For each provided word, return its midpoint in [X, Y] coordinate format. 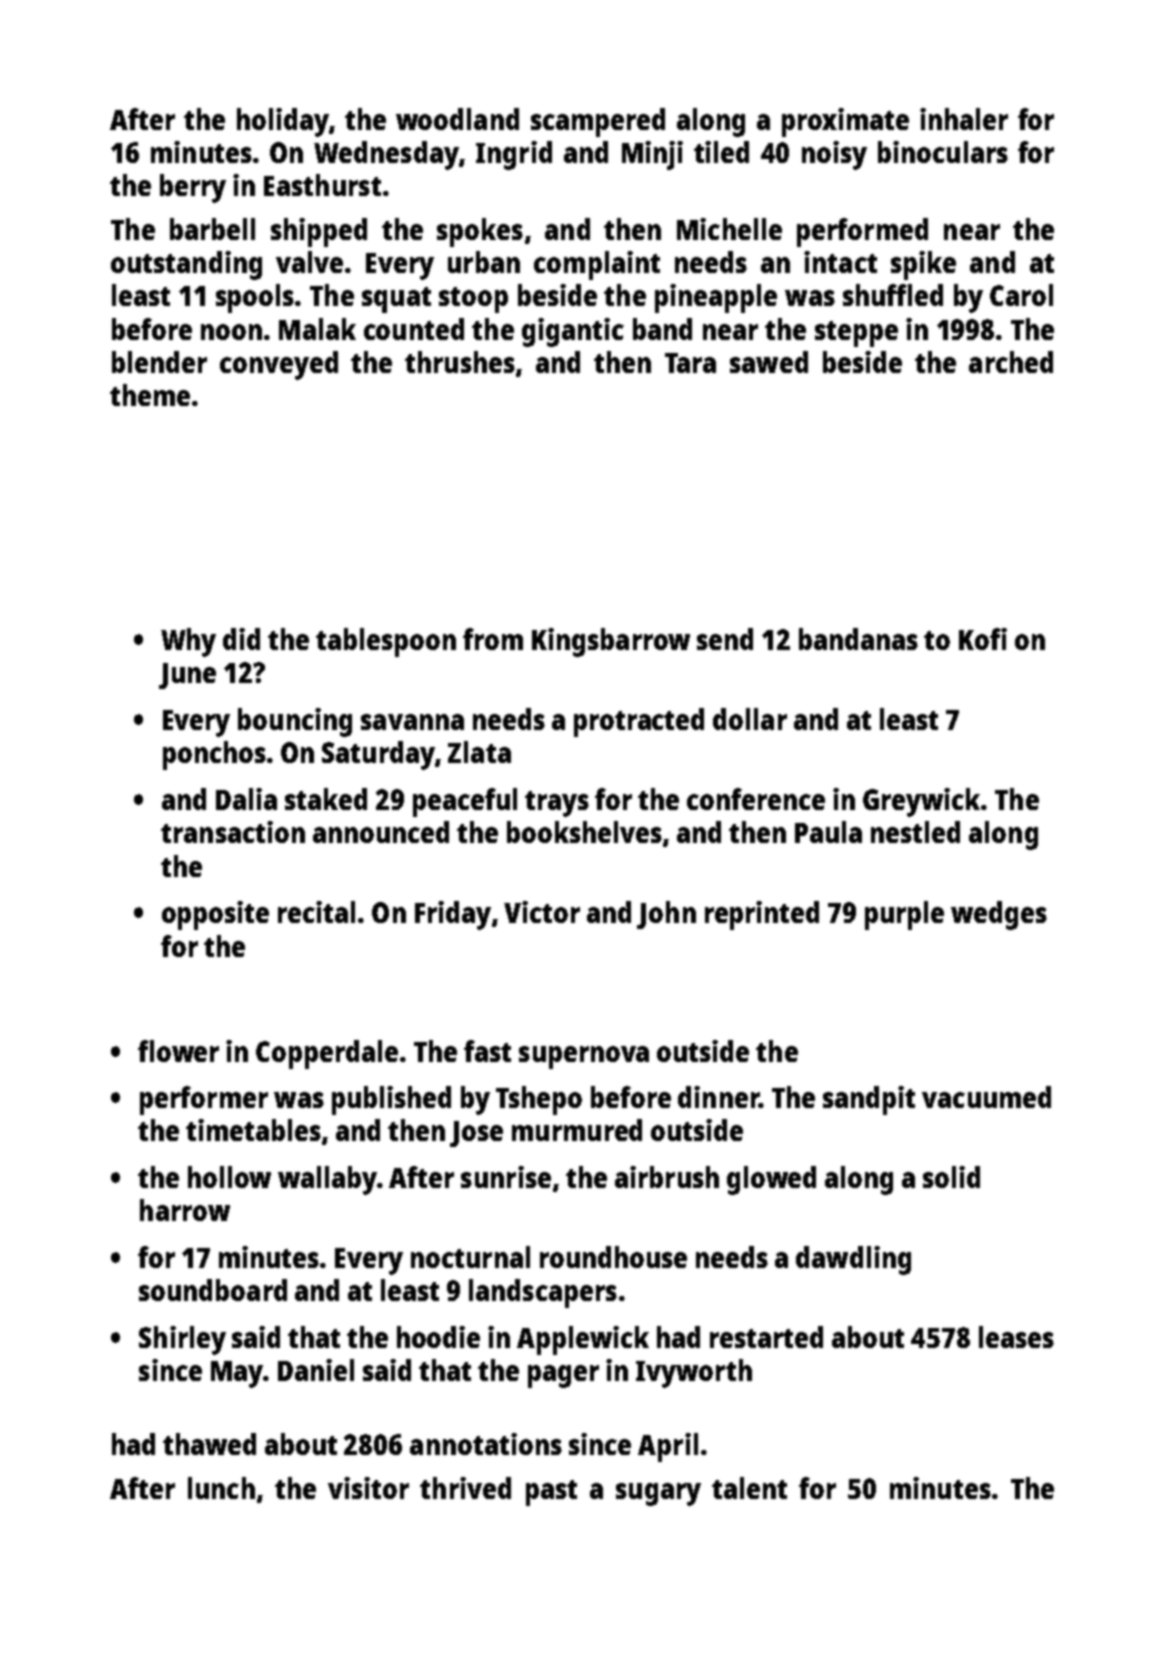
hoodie [438, 1337]
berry [193, 188]
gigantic [573, 332]
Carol [1021, 295]
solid [951, 1177]
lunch [221, 1488]
